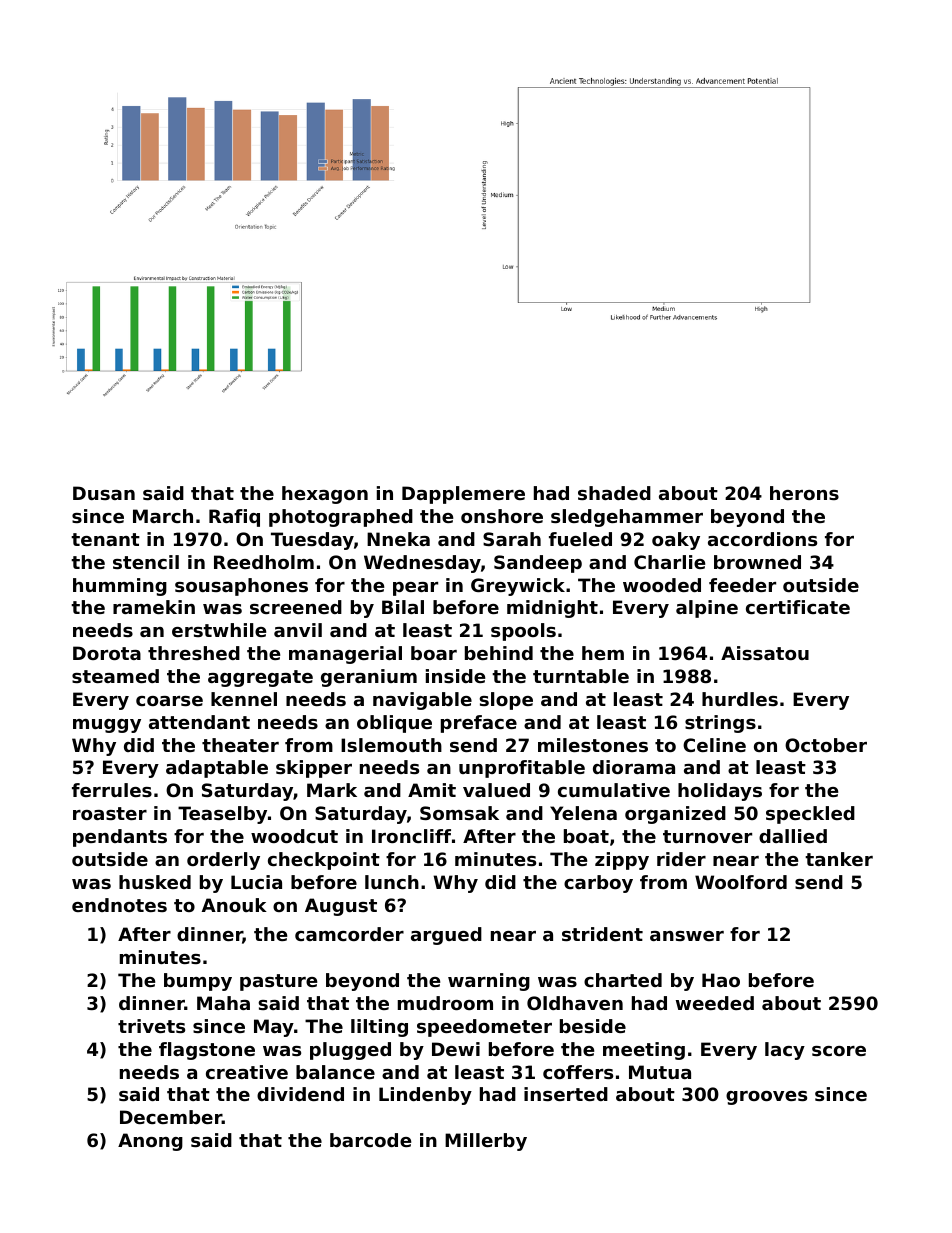  Describe the element at coordinates (757, 562) in the page. I see `browned` at that location.
